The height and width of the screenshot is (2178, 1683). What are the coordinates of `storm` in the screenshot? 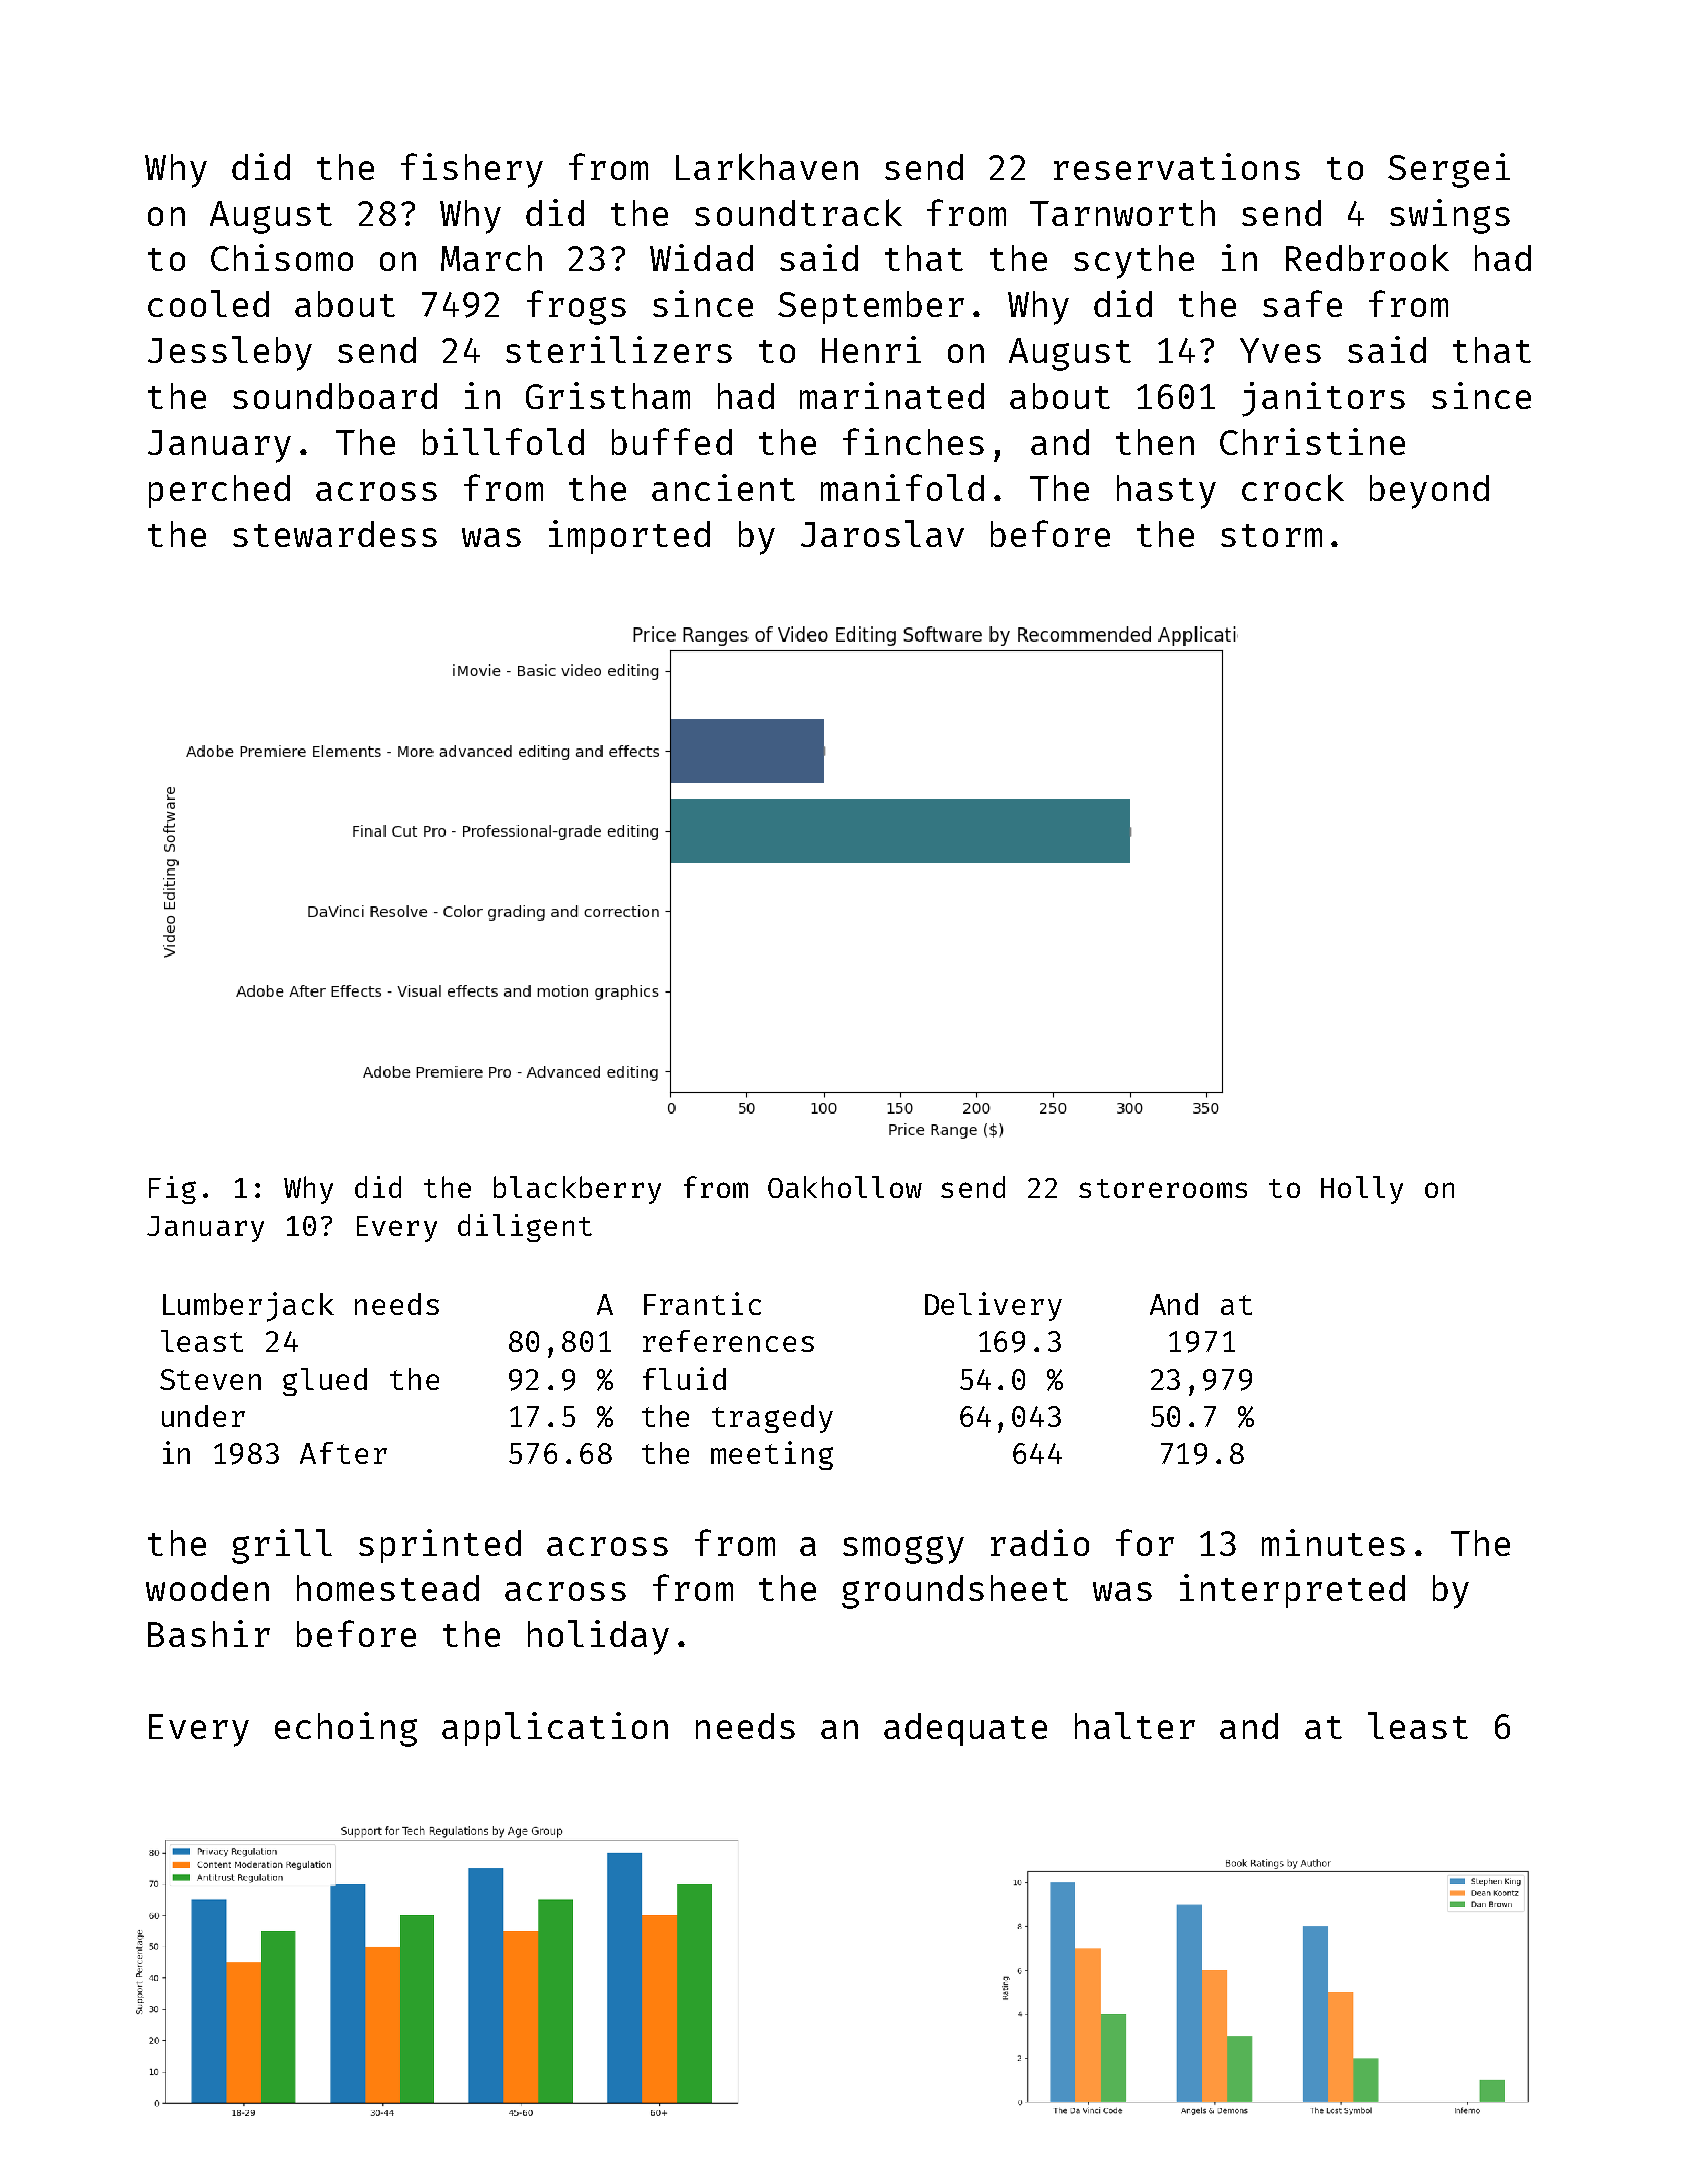 It's located at (1271, 535).
